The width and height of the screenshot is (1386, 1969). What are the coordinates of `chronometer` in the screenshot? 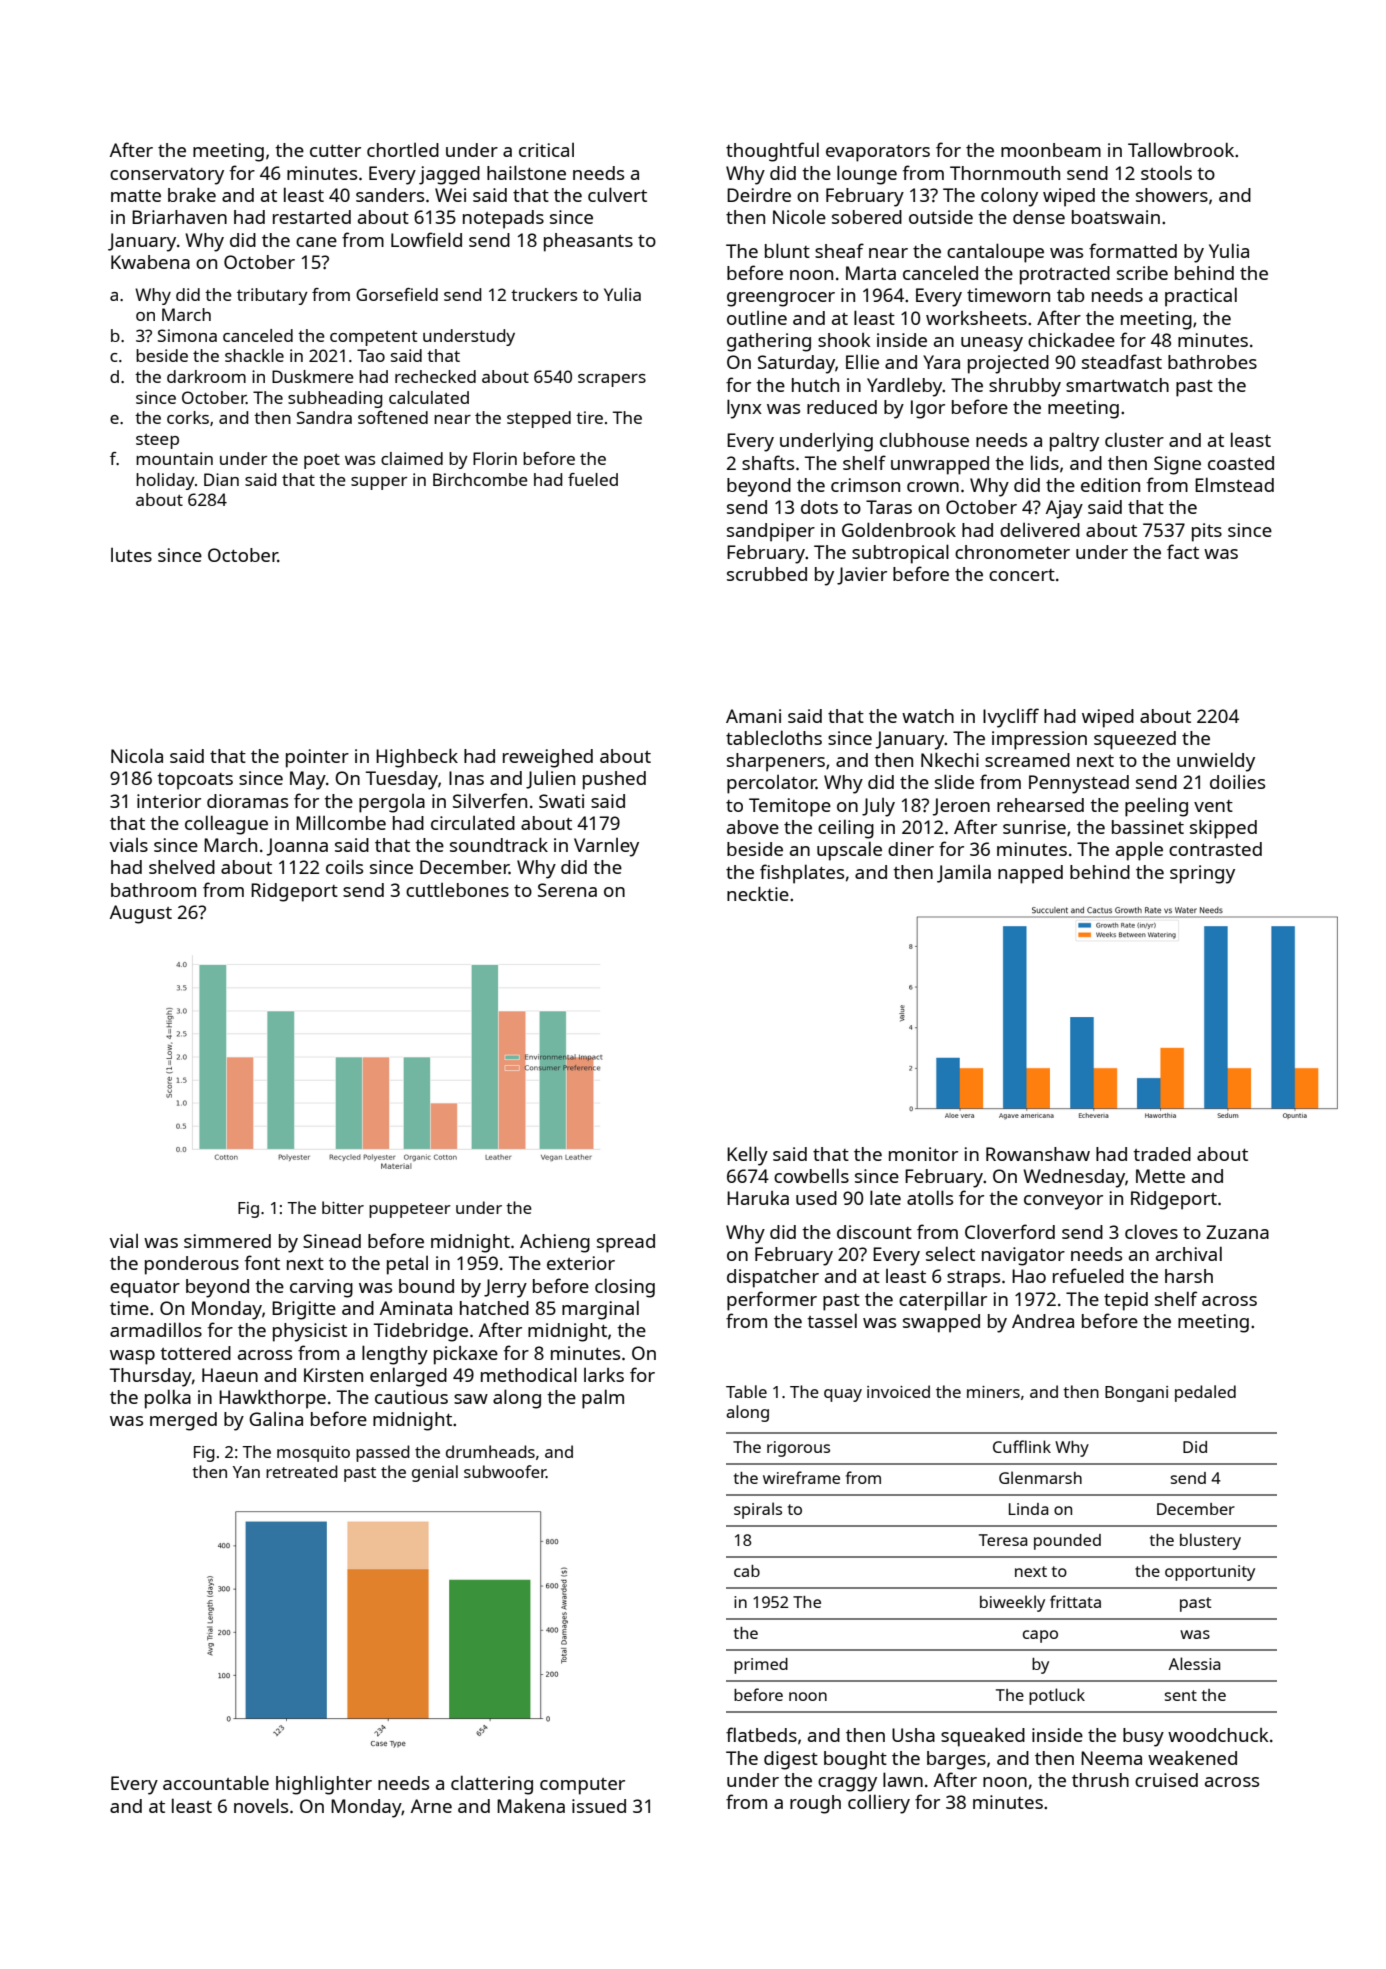 It's located at (1012, 552).
